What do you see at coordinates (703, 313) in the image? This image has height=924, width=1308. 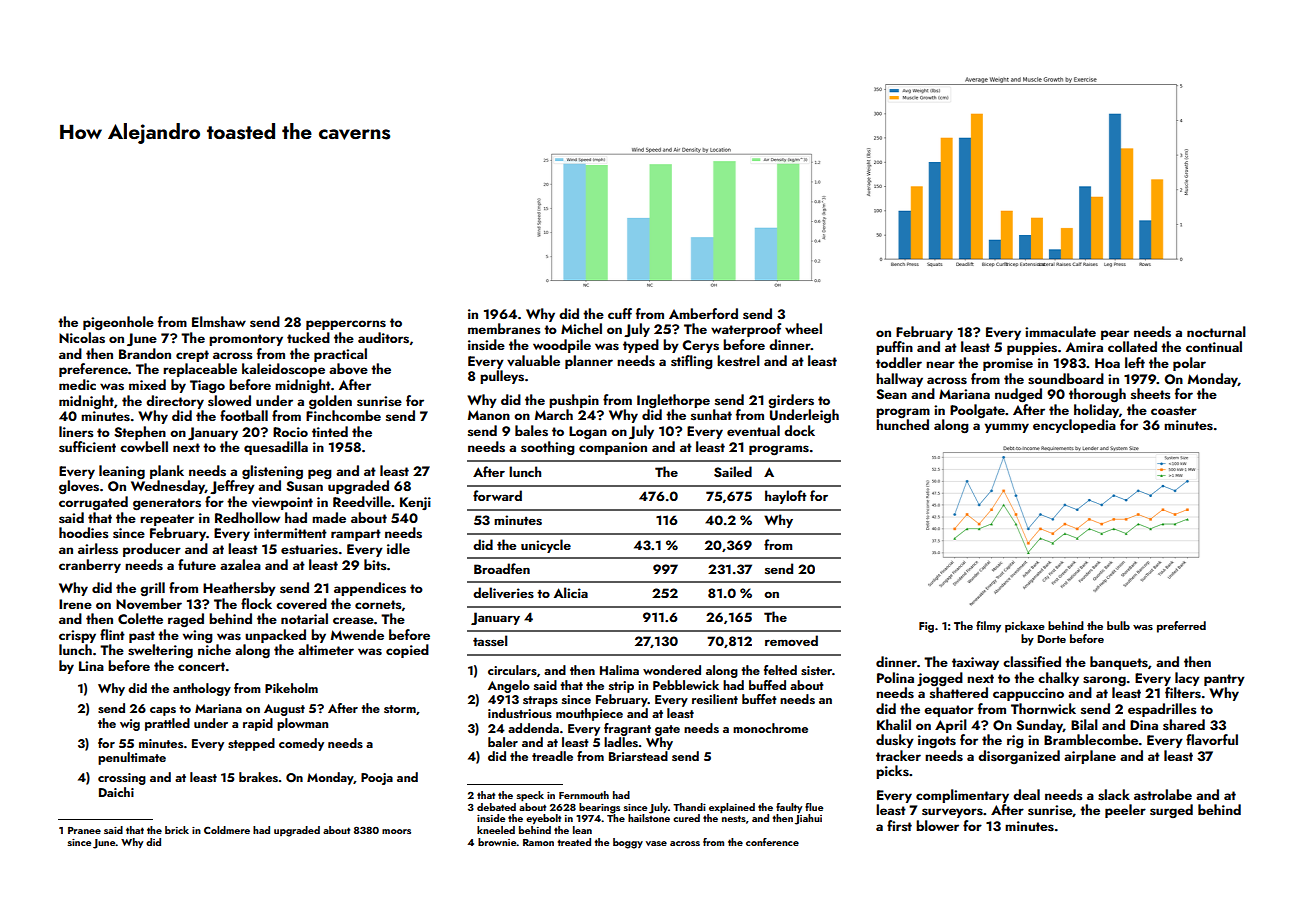 I see `Amberford` at bounding box center [703, 313].
